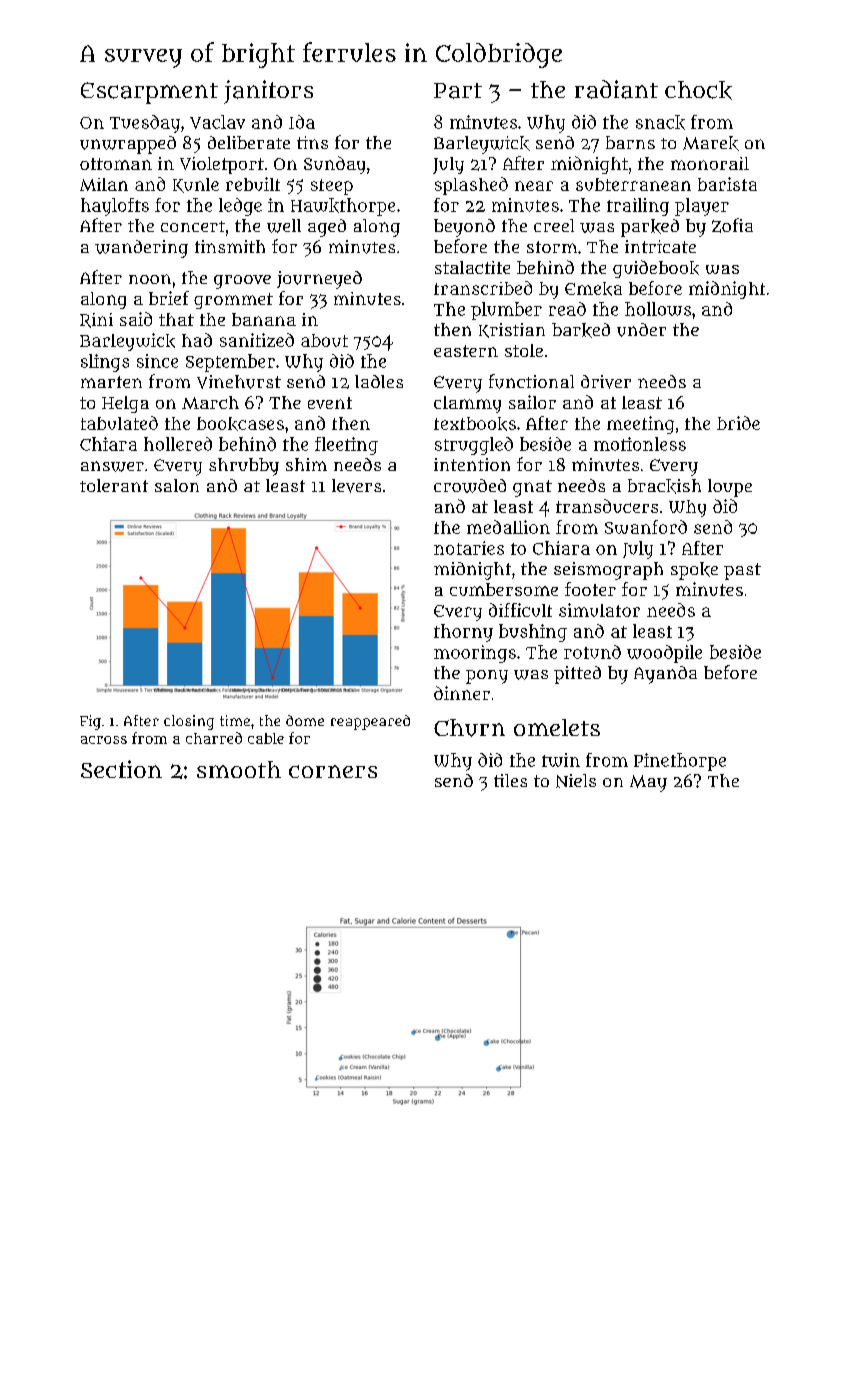  Describe the element at coordinates (332, 187) in the page. I see `steep` at that location.
